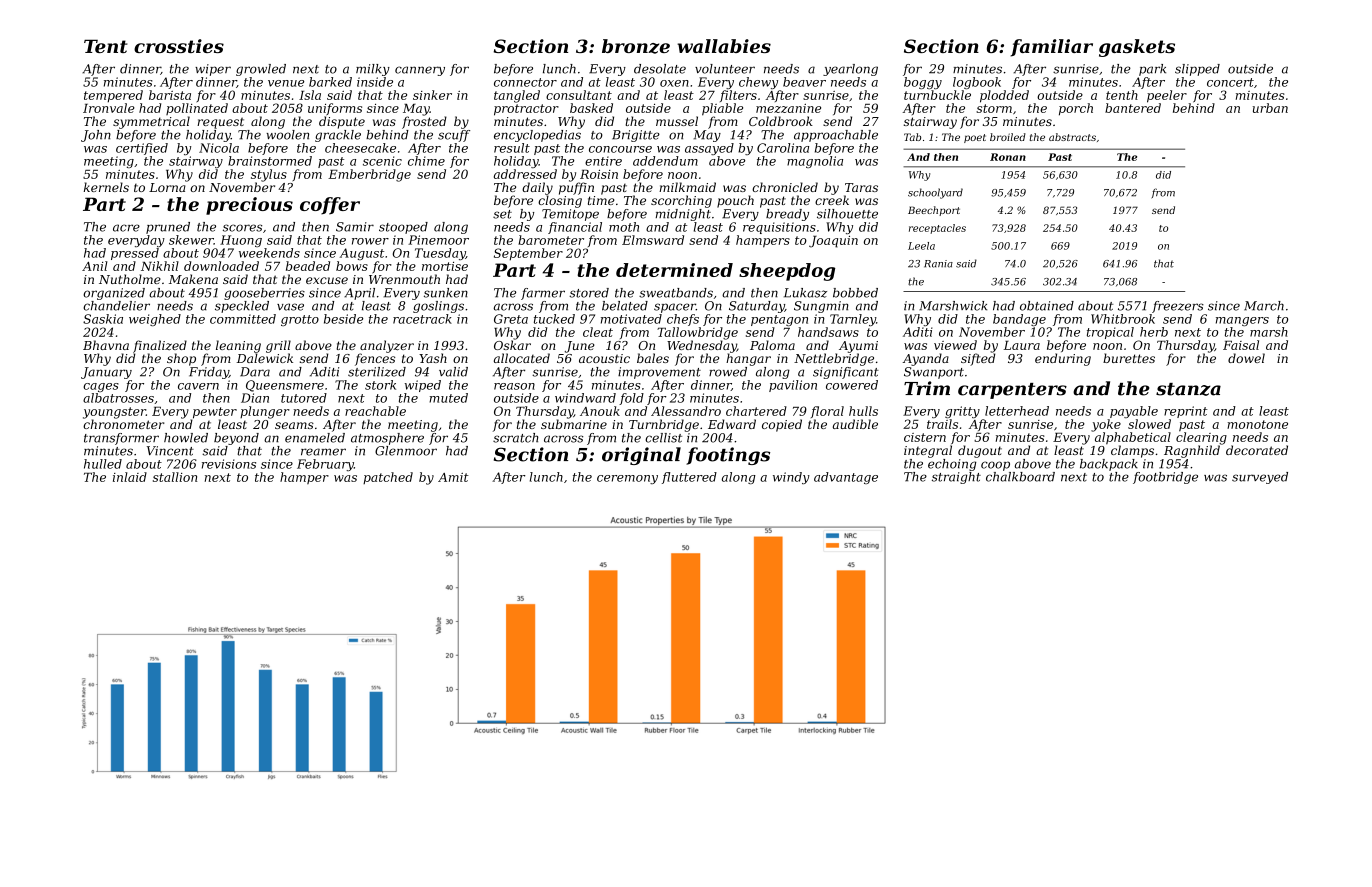 The image size is (1372, 887). What do you see at coordinates (636, 46) in the screenshot?
I see `bronze` at bounding box center [636, 46].
